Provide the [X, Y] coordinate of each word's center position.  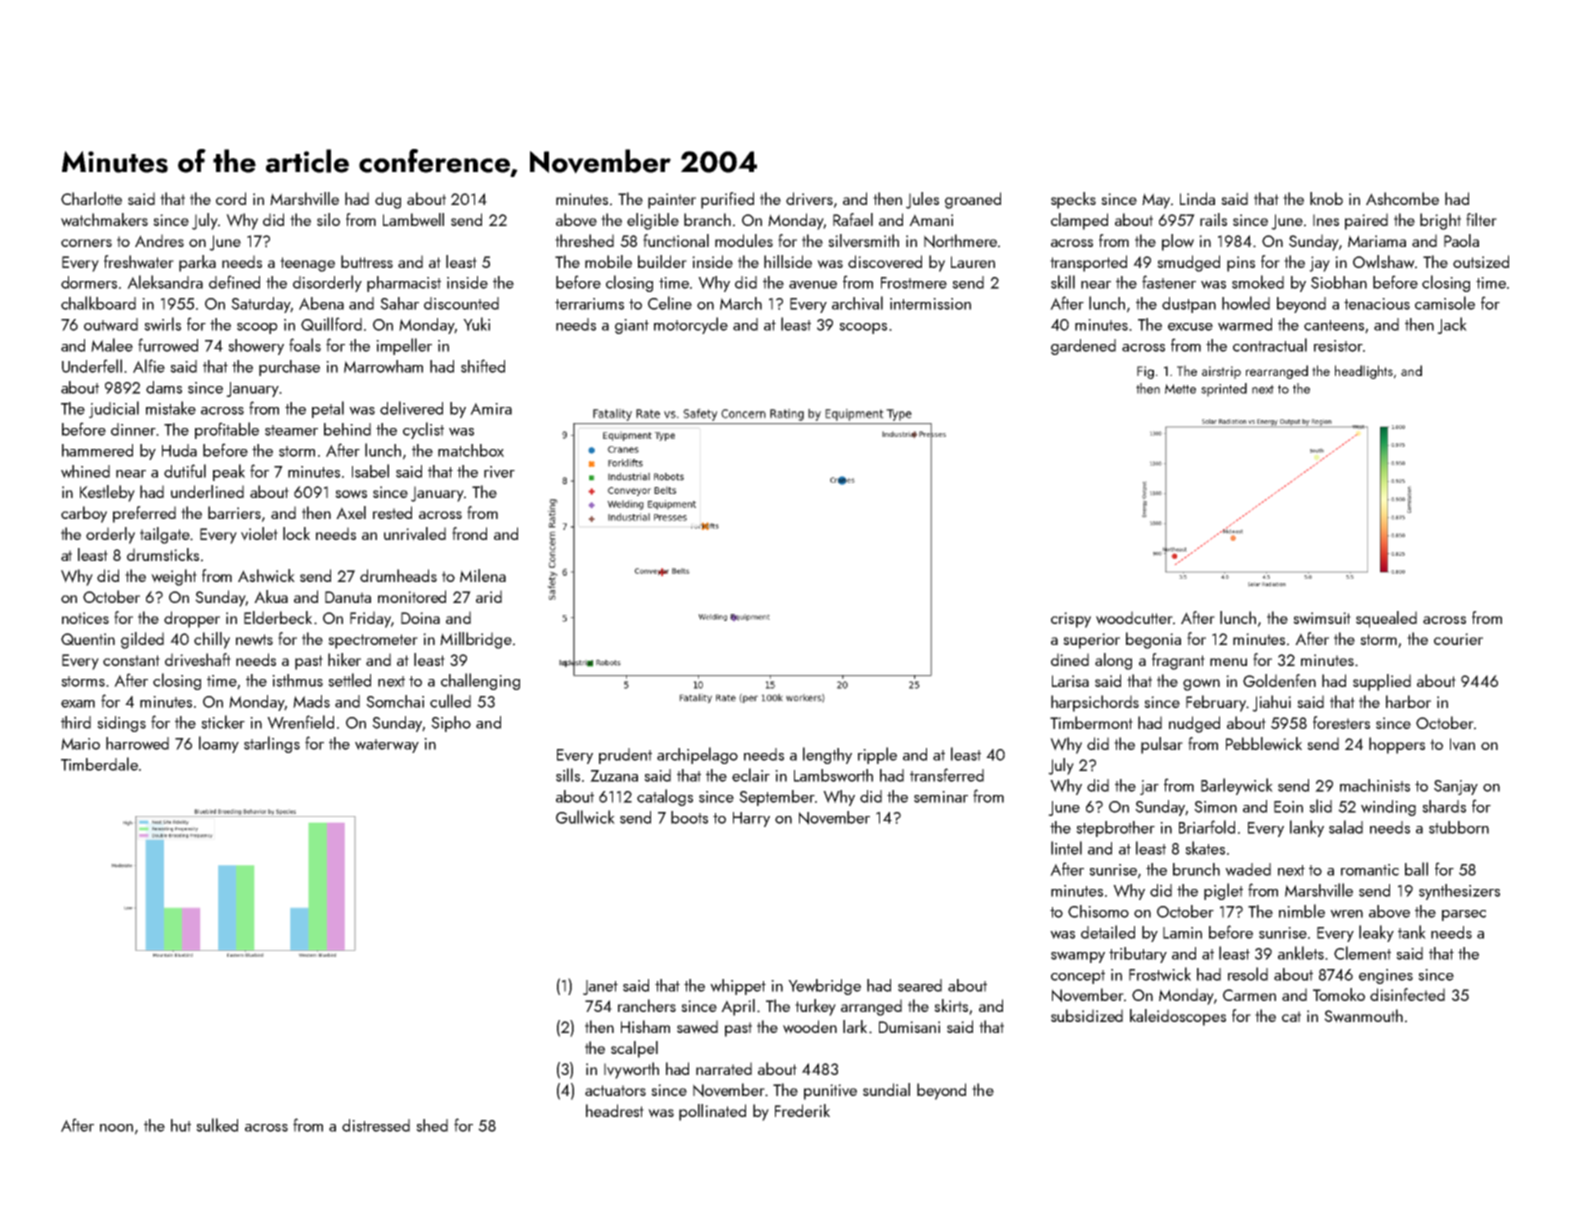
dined [1070, 659]
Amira [491, 409]
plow [1178, 242]
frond [469, 533]
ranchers [647, 1005]
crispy [1071, 620]
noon [116, 1128]
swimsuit [1322, 618]
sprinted [1224, 390]
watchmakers [104, 220]
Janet [600, 987]
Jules [922, 200]
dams [164, 387]
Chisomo [1098, 911]
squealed [1386, 619]
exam [78, 704]
